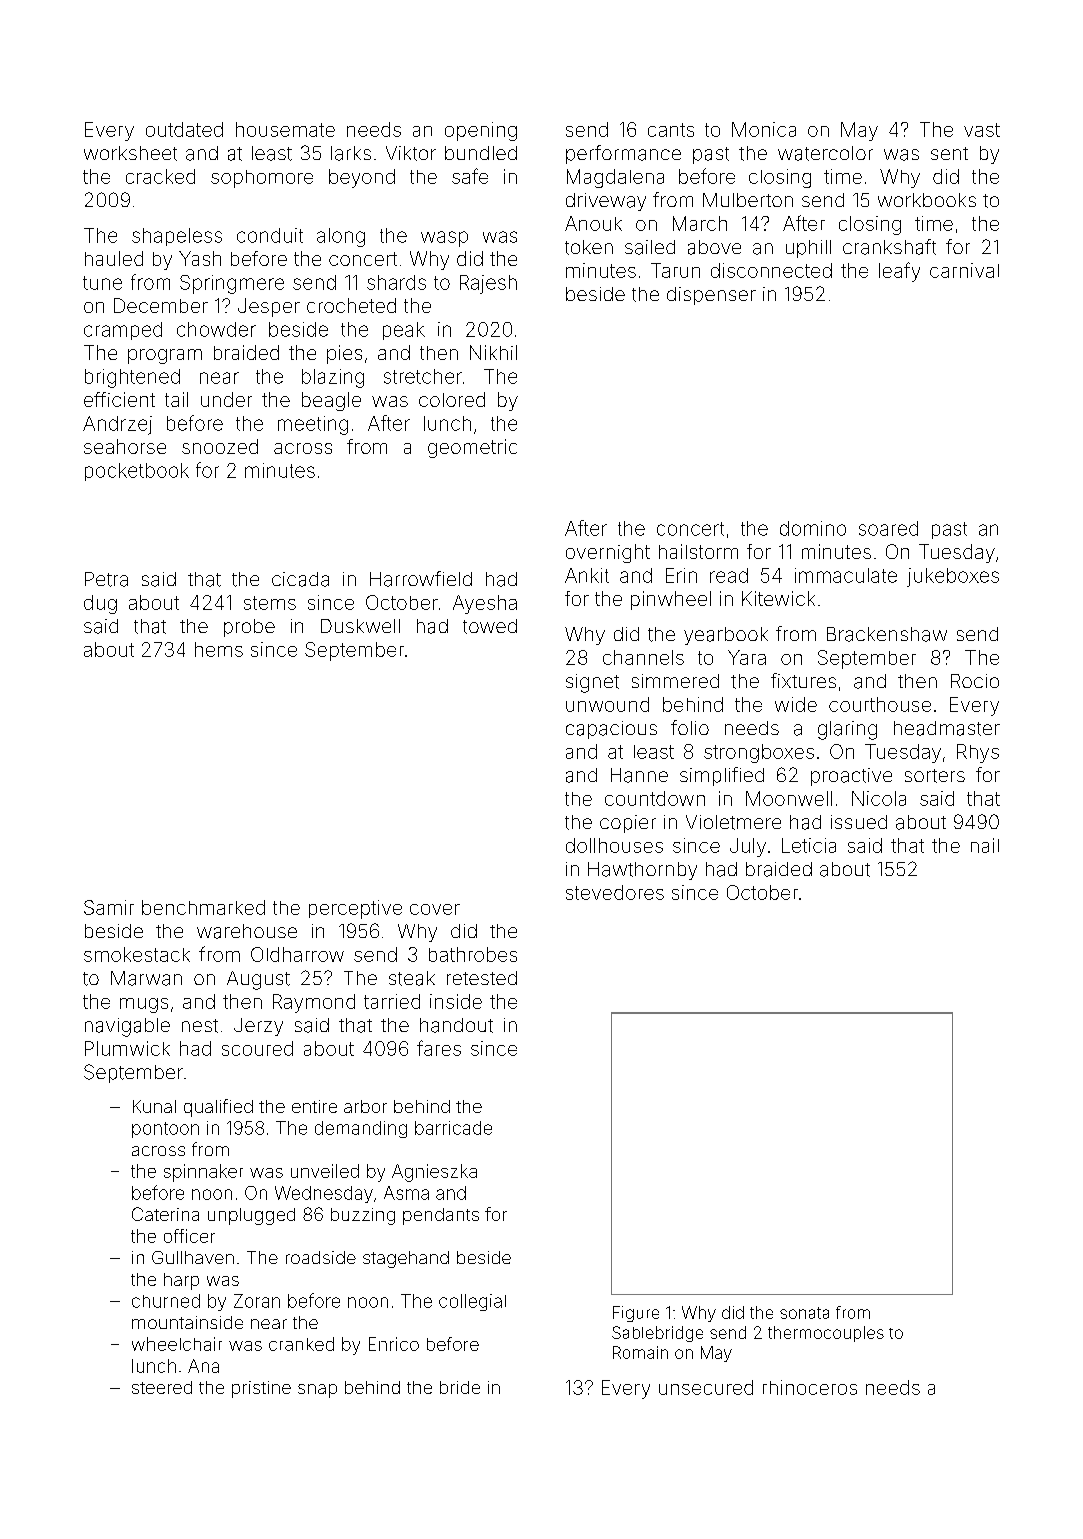 This document has height=1539, width=1083. I want to click on blazing, so click(333, 378).
